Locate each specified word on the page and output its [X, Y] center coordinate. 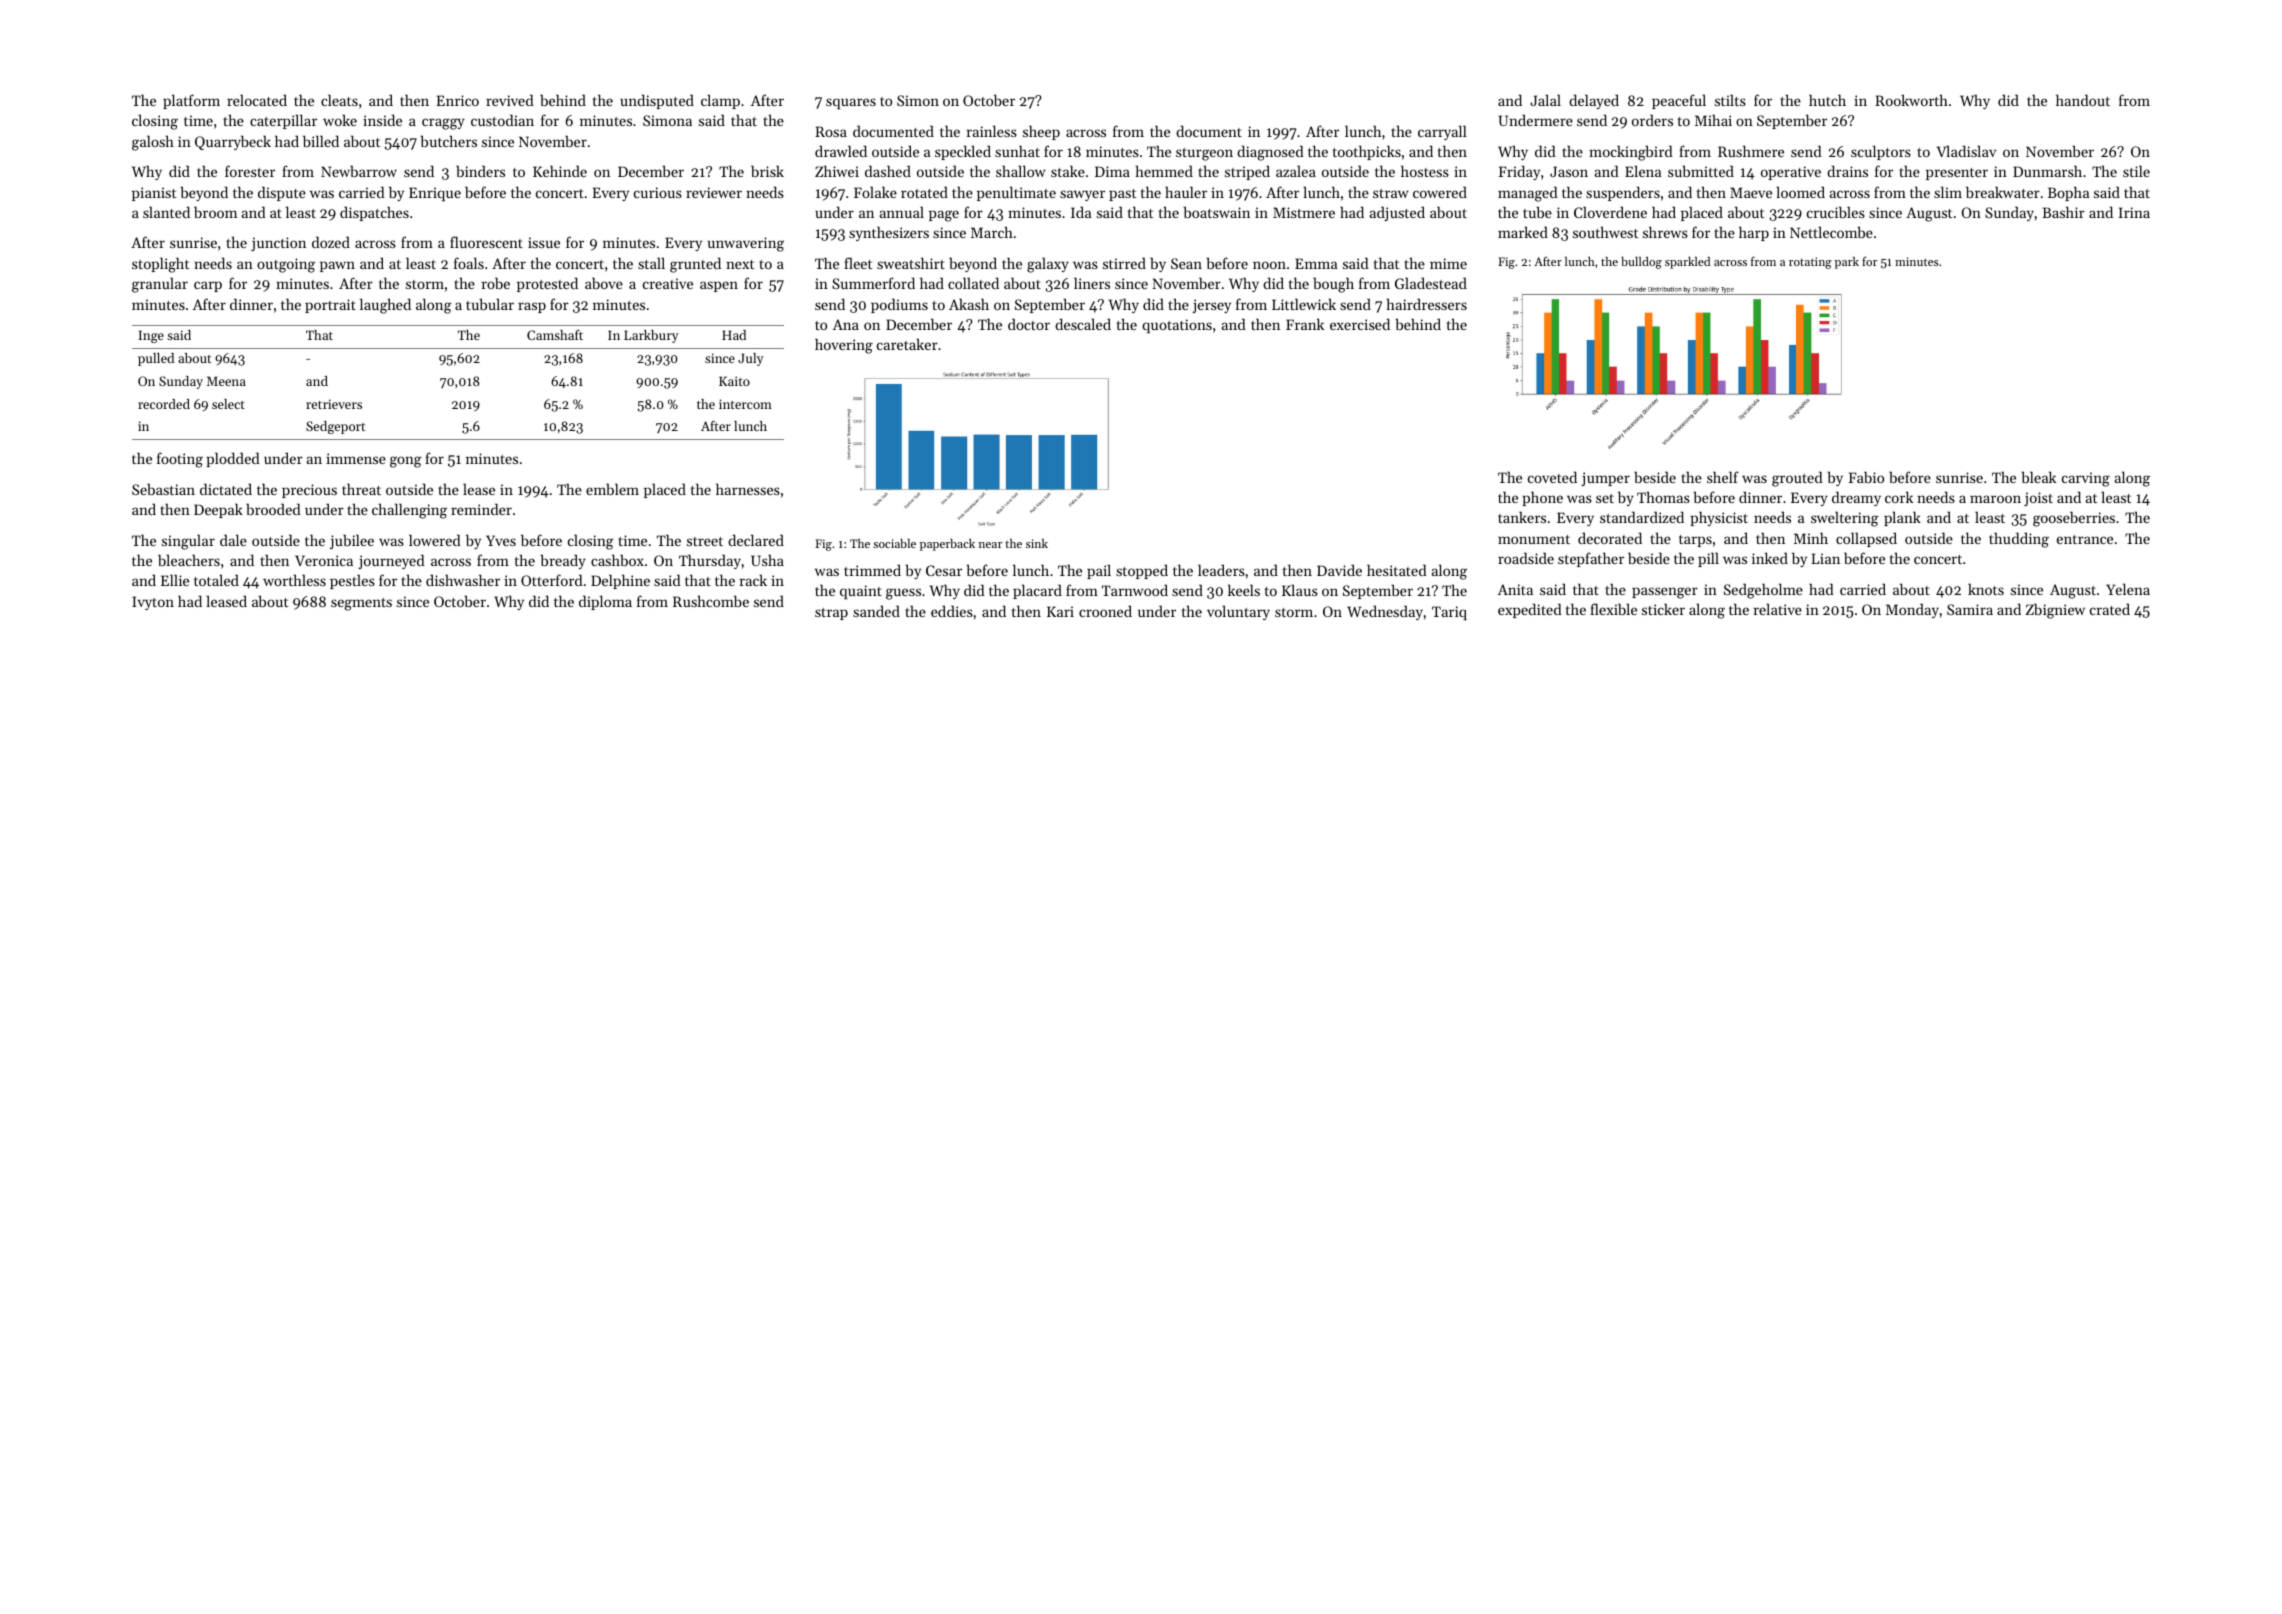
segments [361, 604]
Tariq [1449, 613]
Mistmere [1304, 212]
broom [215, 212]
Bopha [2068, 193]
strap [831, 614]
